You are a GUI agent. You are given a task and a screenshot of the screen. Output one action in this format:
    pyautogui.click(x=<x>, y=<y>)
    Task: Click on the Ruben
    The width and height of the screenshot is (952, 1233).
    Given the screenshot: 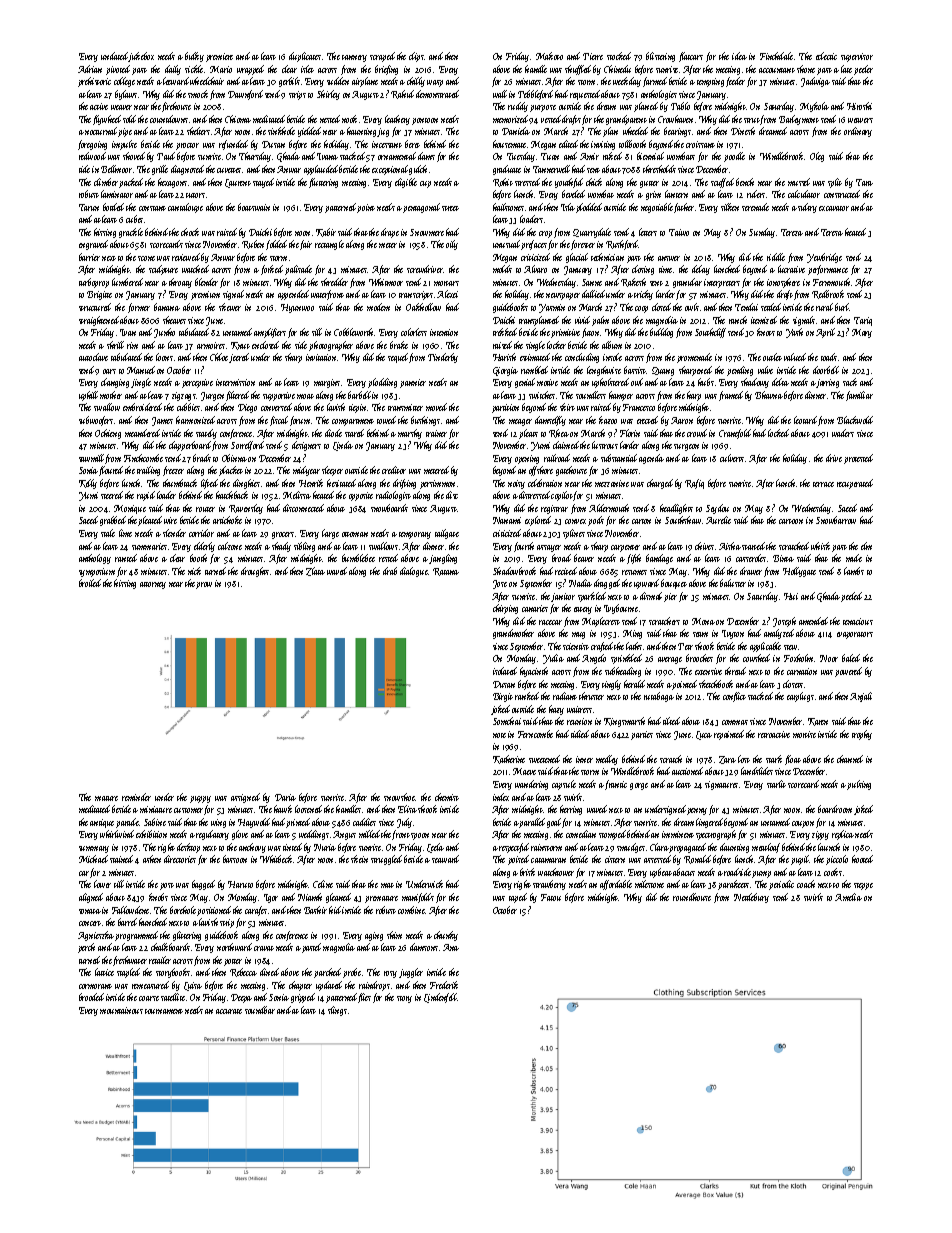 What is the action you would take?
    pyautogui.click(x=253, y=244)
